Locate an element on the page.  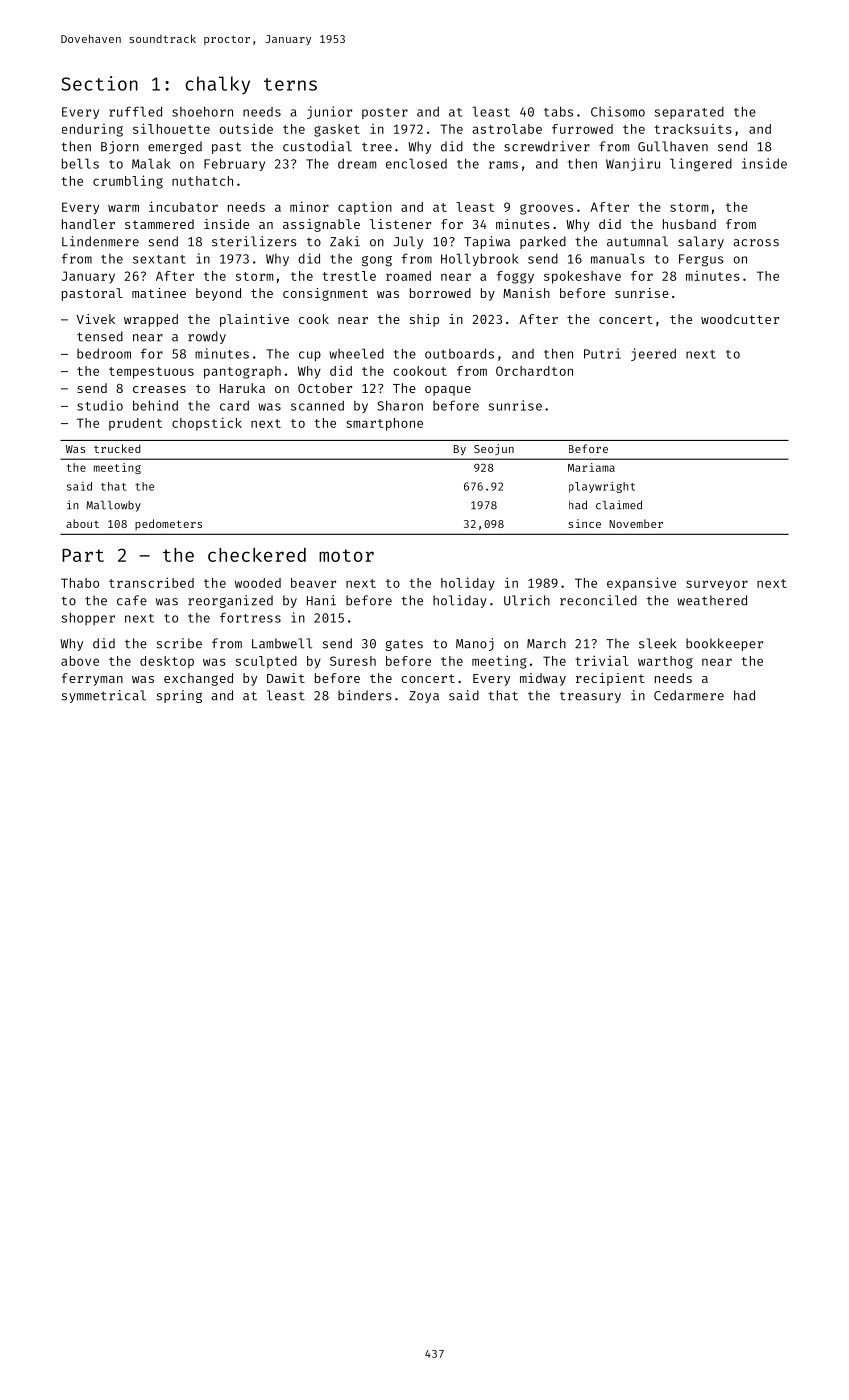
binders is located at coordinates (365, 695).
